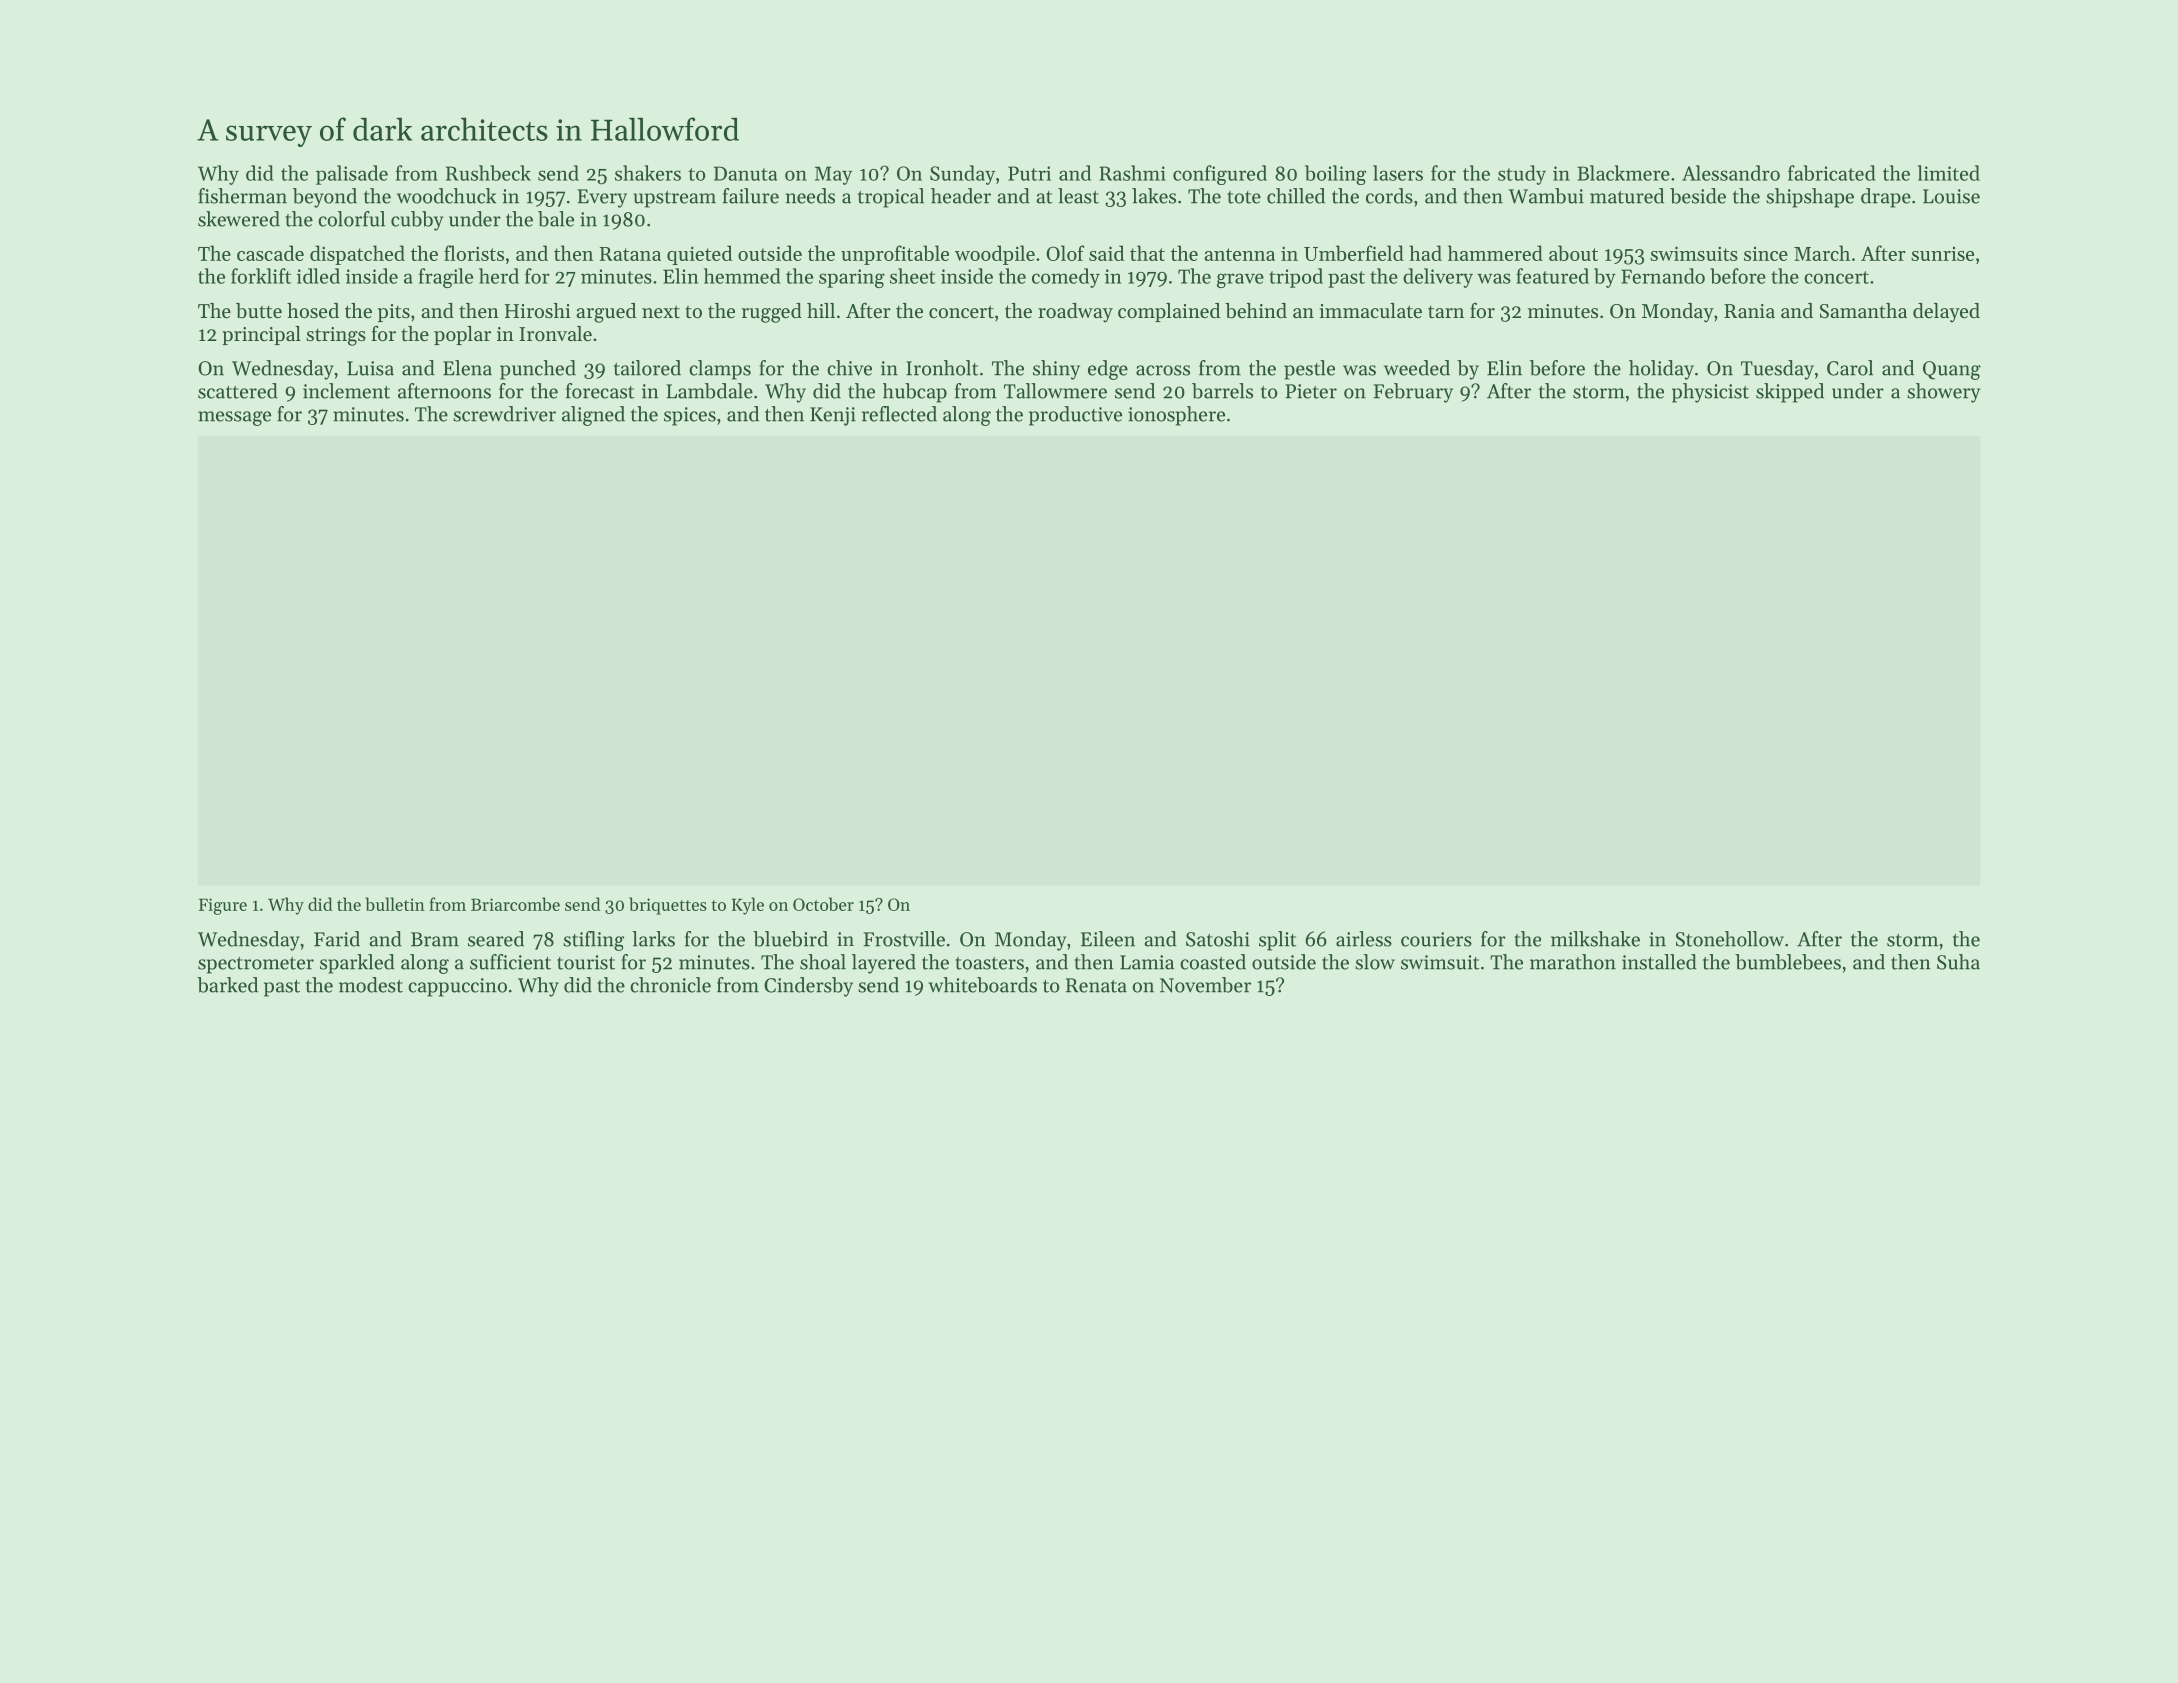 This page has width=2178, height=1683. What do you see at coordinates (1522, 175) in the page?
I see `study` at bounding box center [1522, 175].
